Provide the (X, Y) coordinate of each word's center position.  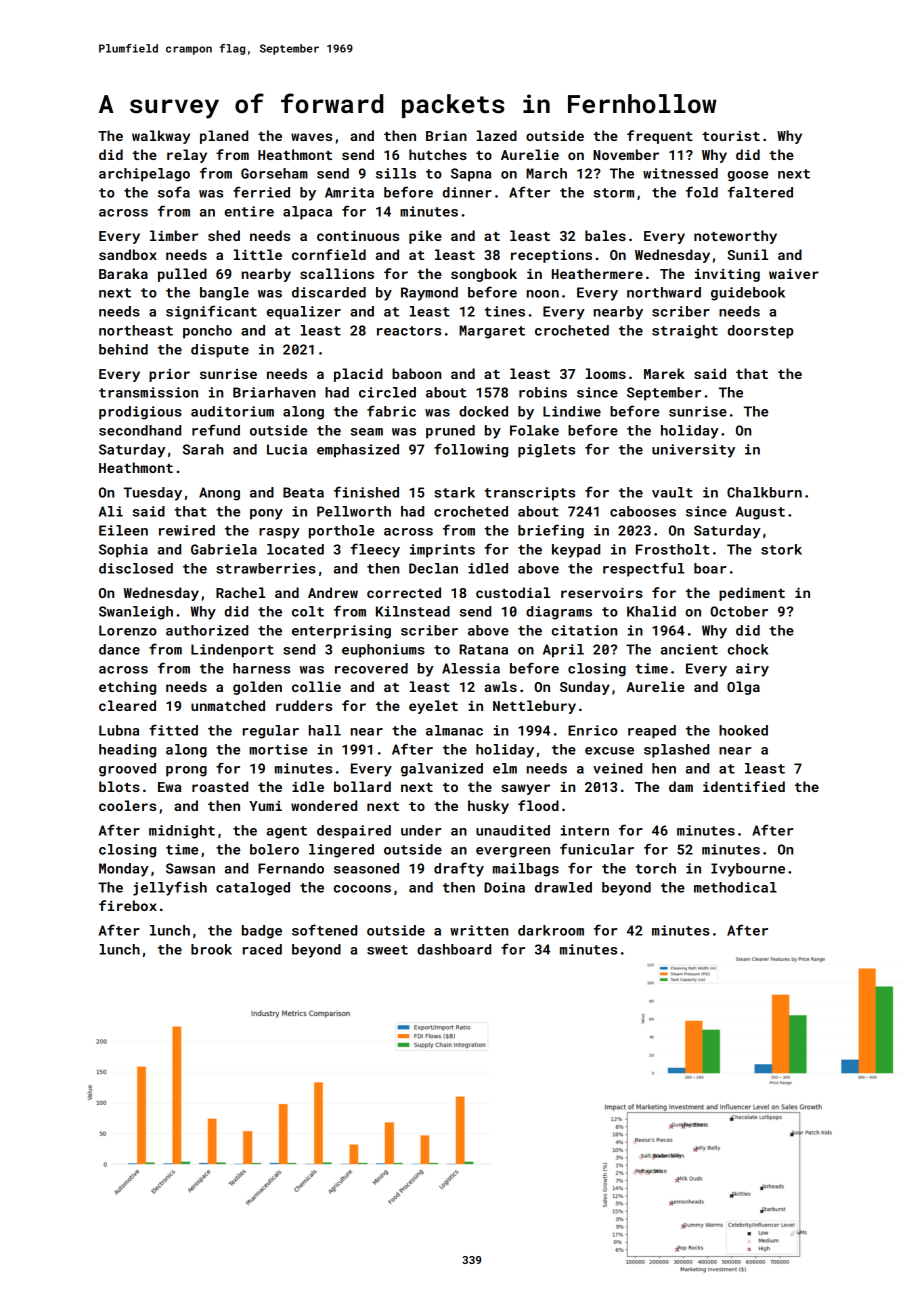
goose (748, 176)
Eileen (123, 530)
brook (211, 949)
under (421, 830)
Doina (504, 887)
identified (744, 786)
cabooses (643, 511)
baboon (416, 373)
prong (186, 771)
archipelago (144, 175)
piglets (546, 451)
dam (681, 786)
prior (169, 375)
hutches (438, 154)
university (693, 451)
